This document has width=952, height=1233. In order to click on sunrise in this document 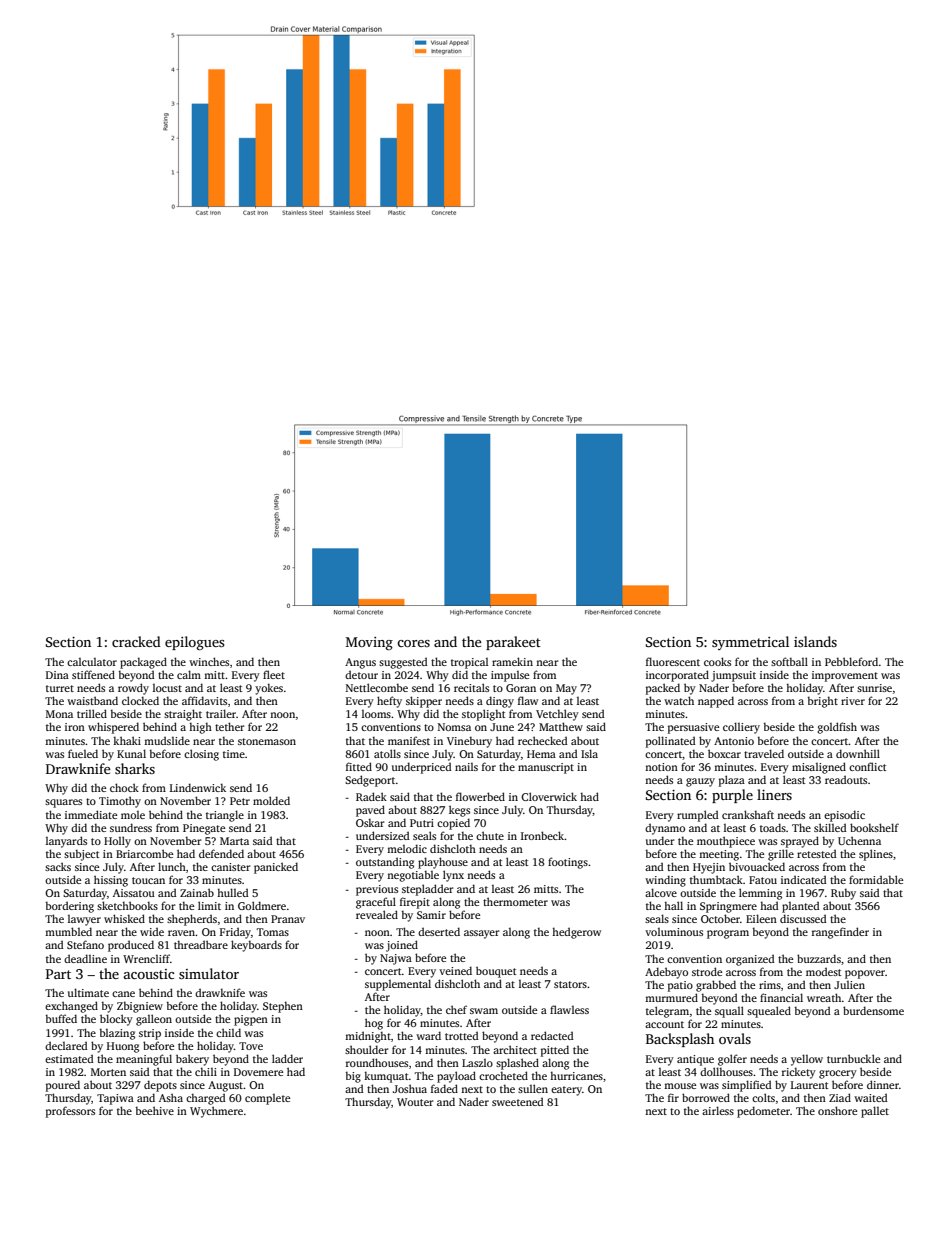, I will do `click(874, 688)`.
